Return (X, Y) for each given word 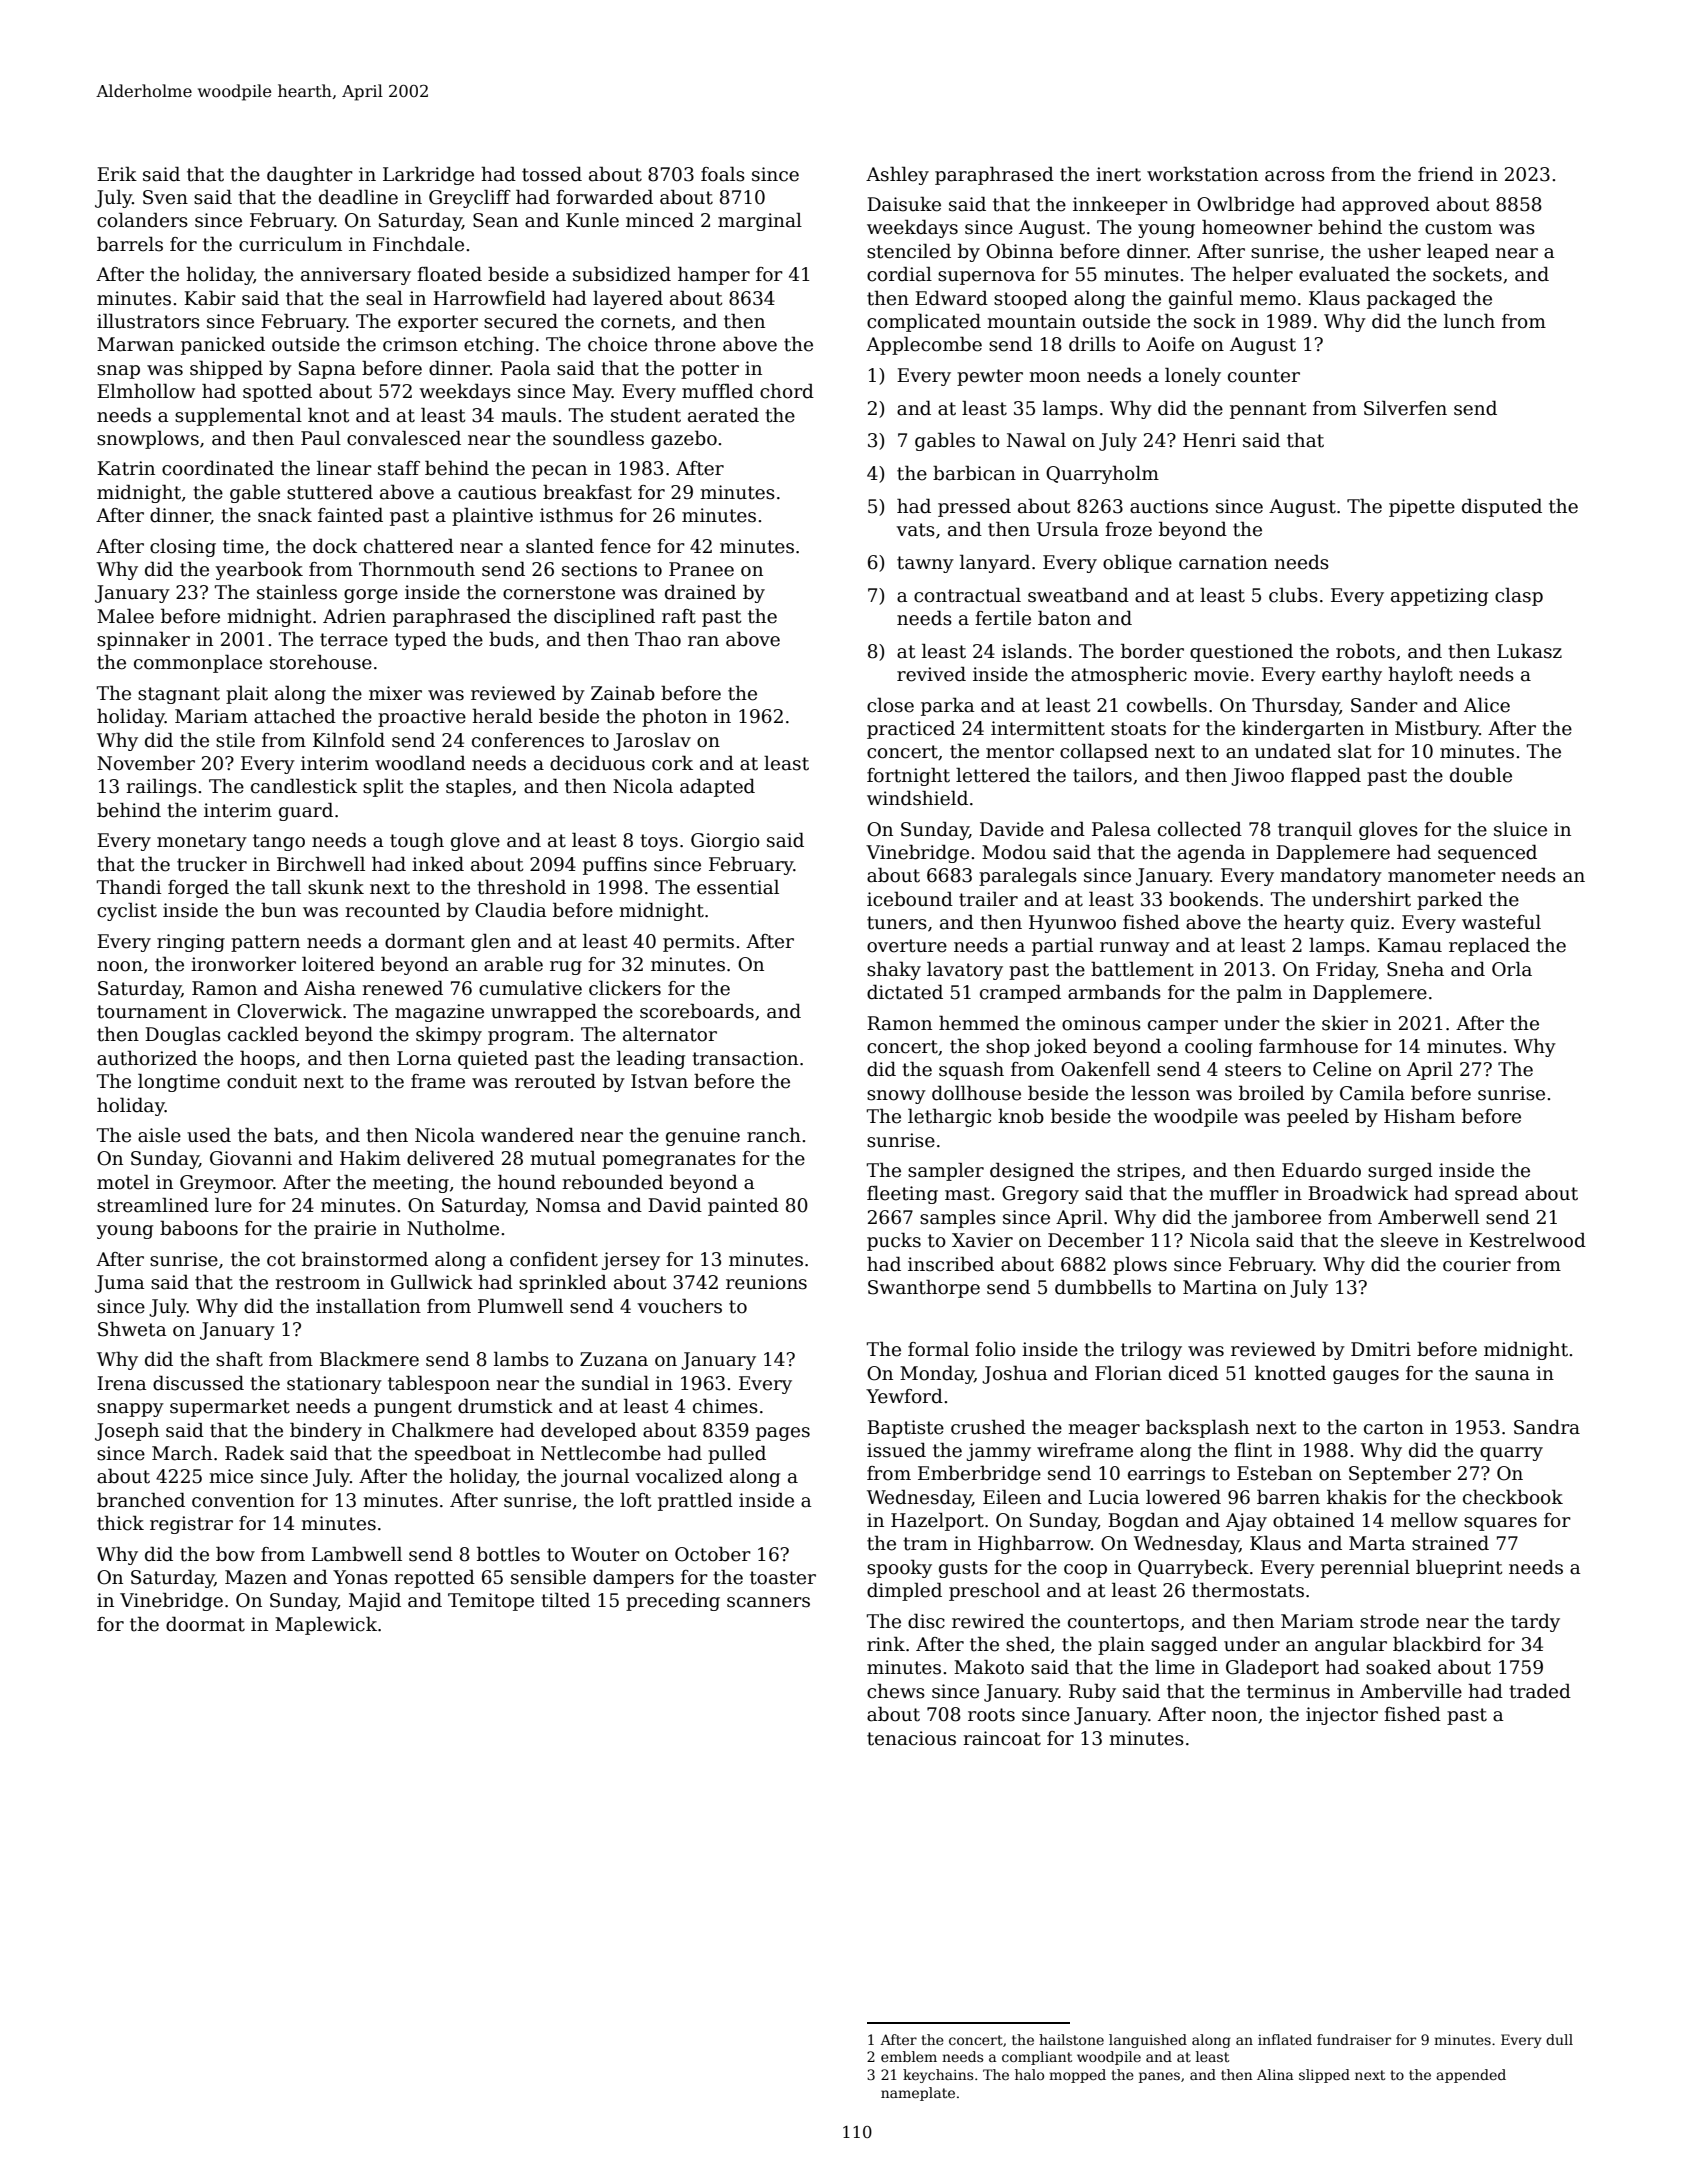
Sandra (1547, 1427)
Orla (1512, 969)
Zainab (623, 693)
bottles (508, 1554)
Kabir (210, 298)
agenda (1212, 853)
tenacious (911, 1738)
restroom (317, 1283)
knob (1021, 1116)
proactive (422, 718)
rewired (988, 1621)
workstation (1202, 174)
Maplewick (326, 1625)
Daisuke (904, 204)
